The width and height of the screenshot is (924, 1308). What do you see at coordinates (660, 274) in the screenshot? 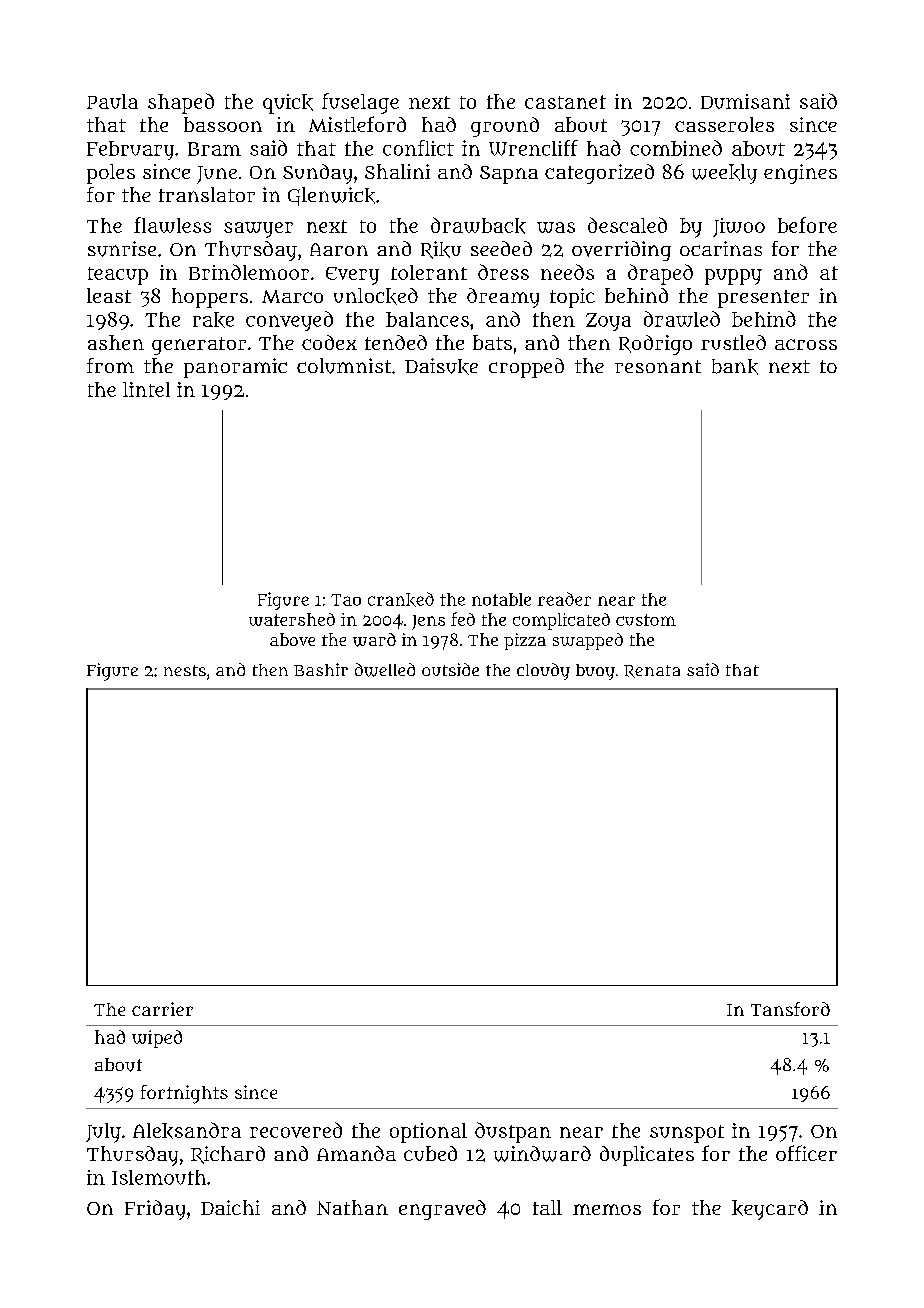
I see `draped` at bounding box center [660, 274].
